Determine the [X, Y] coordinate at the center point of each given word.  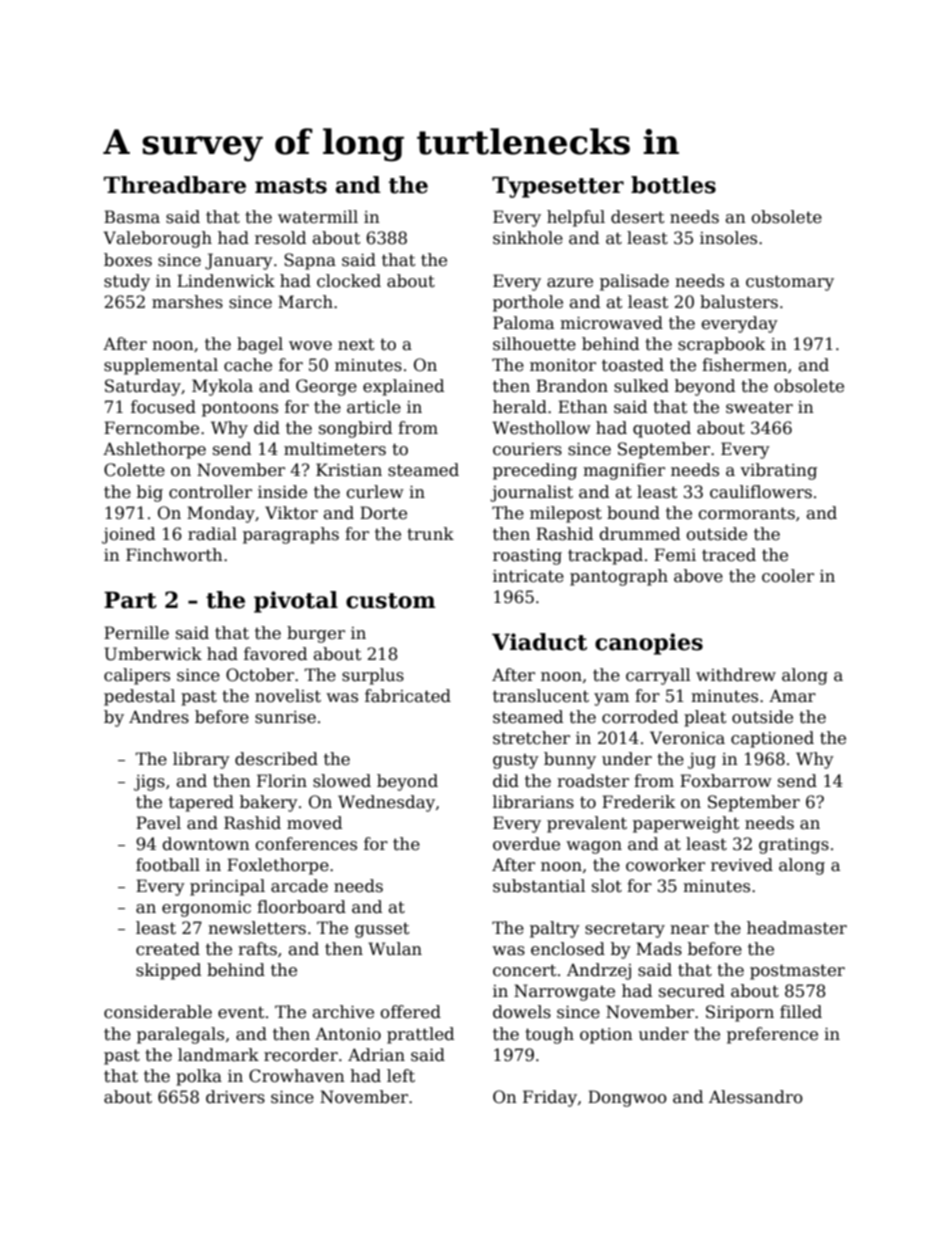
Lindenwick [226, 281]
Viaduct [539, 642]
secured [692, 991]
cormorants [746, 513]
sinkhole [528, 238]
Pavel [158, 823]
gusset [382, 930]
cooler [788, 576]
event [241, 1013]
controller [210, 492]
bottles [673, 185]
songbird [355, 429]
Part [130, 600]
